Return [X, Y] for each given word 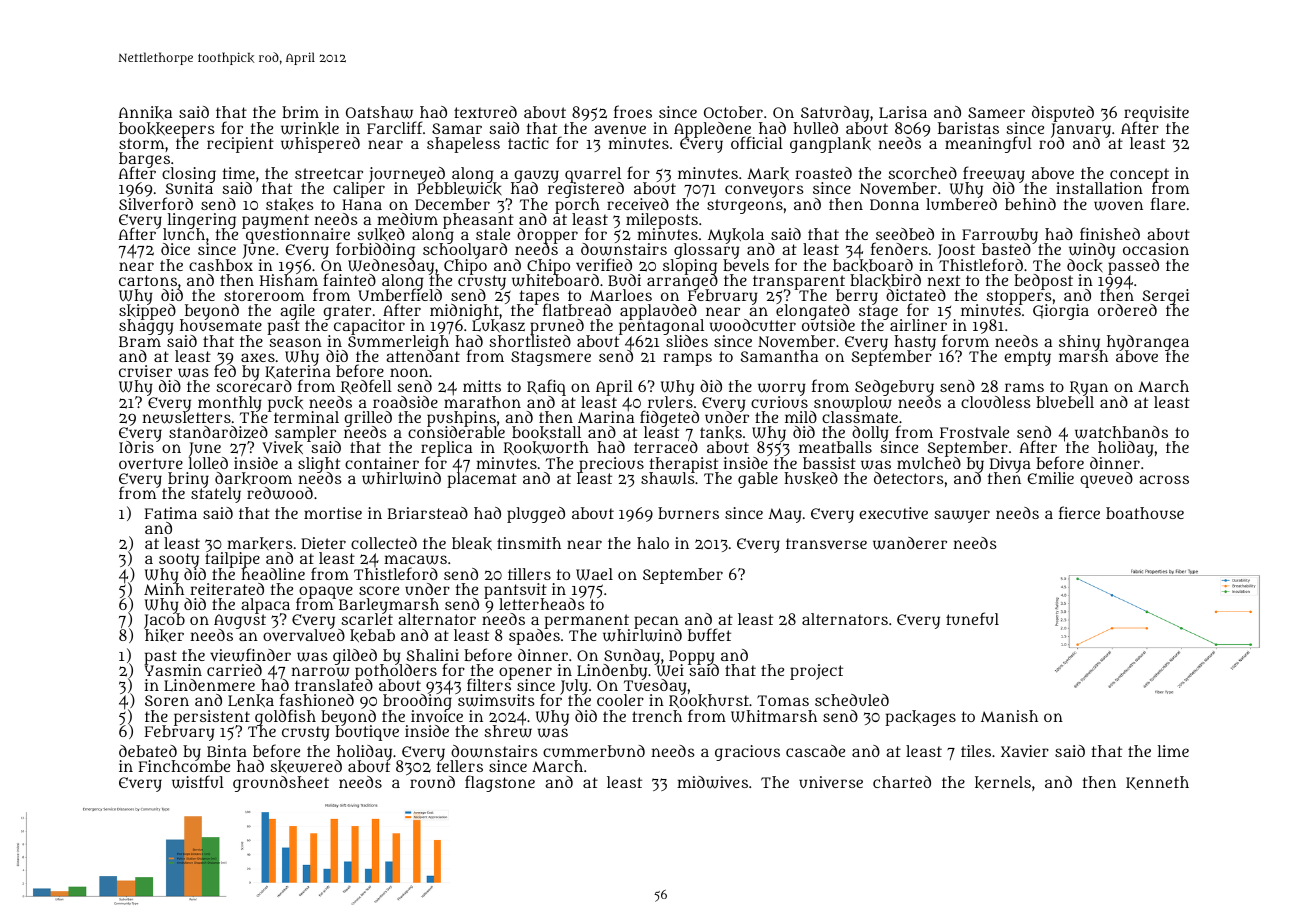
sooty [179, 560]
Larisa [903, 112]
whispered [320, 145]
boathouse [1145, 513]
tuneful [972, 618]
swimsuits [496, 701]
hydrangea [1148, 343]
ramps [687, 359]
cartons [148, 280]
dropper [547, 236]
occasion [1156, 249]
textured [485, 112]
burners [688, 513]
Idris [136, 447]
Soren [167, 700]
